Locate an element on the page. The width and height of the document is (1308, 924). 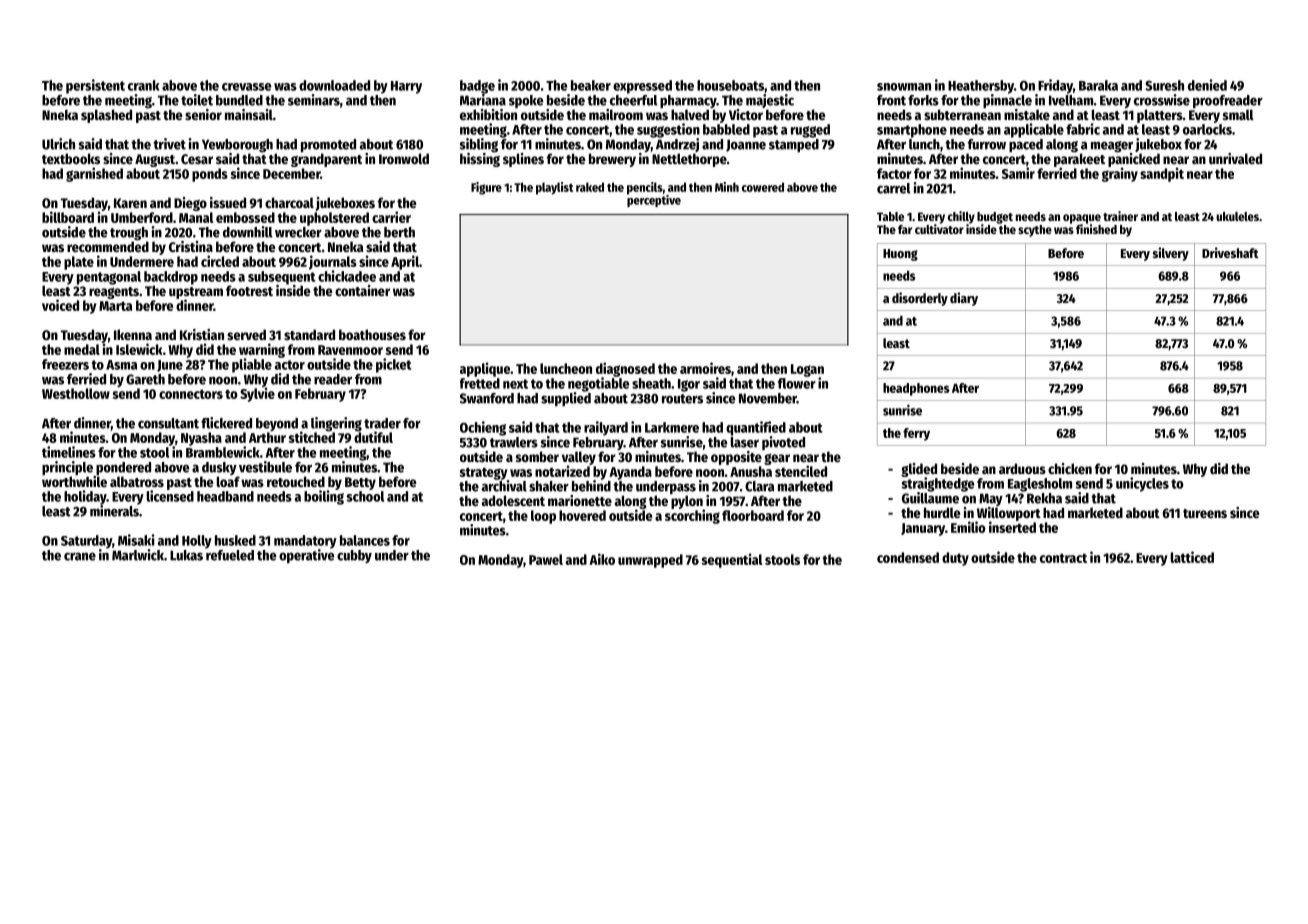
Islewick is located at coordinates (139, 349).
